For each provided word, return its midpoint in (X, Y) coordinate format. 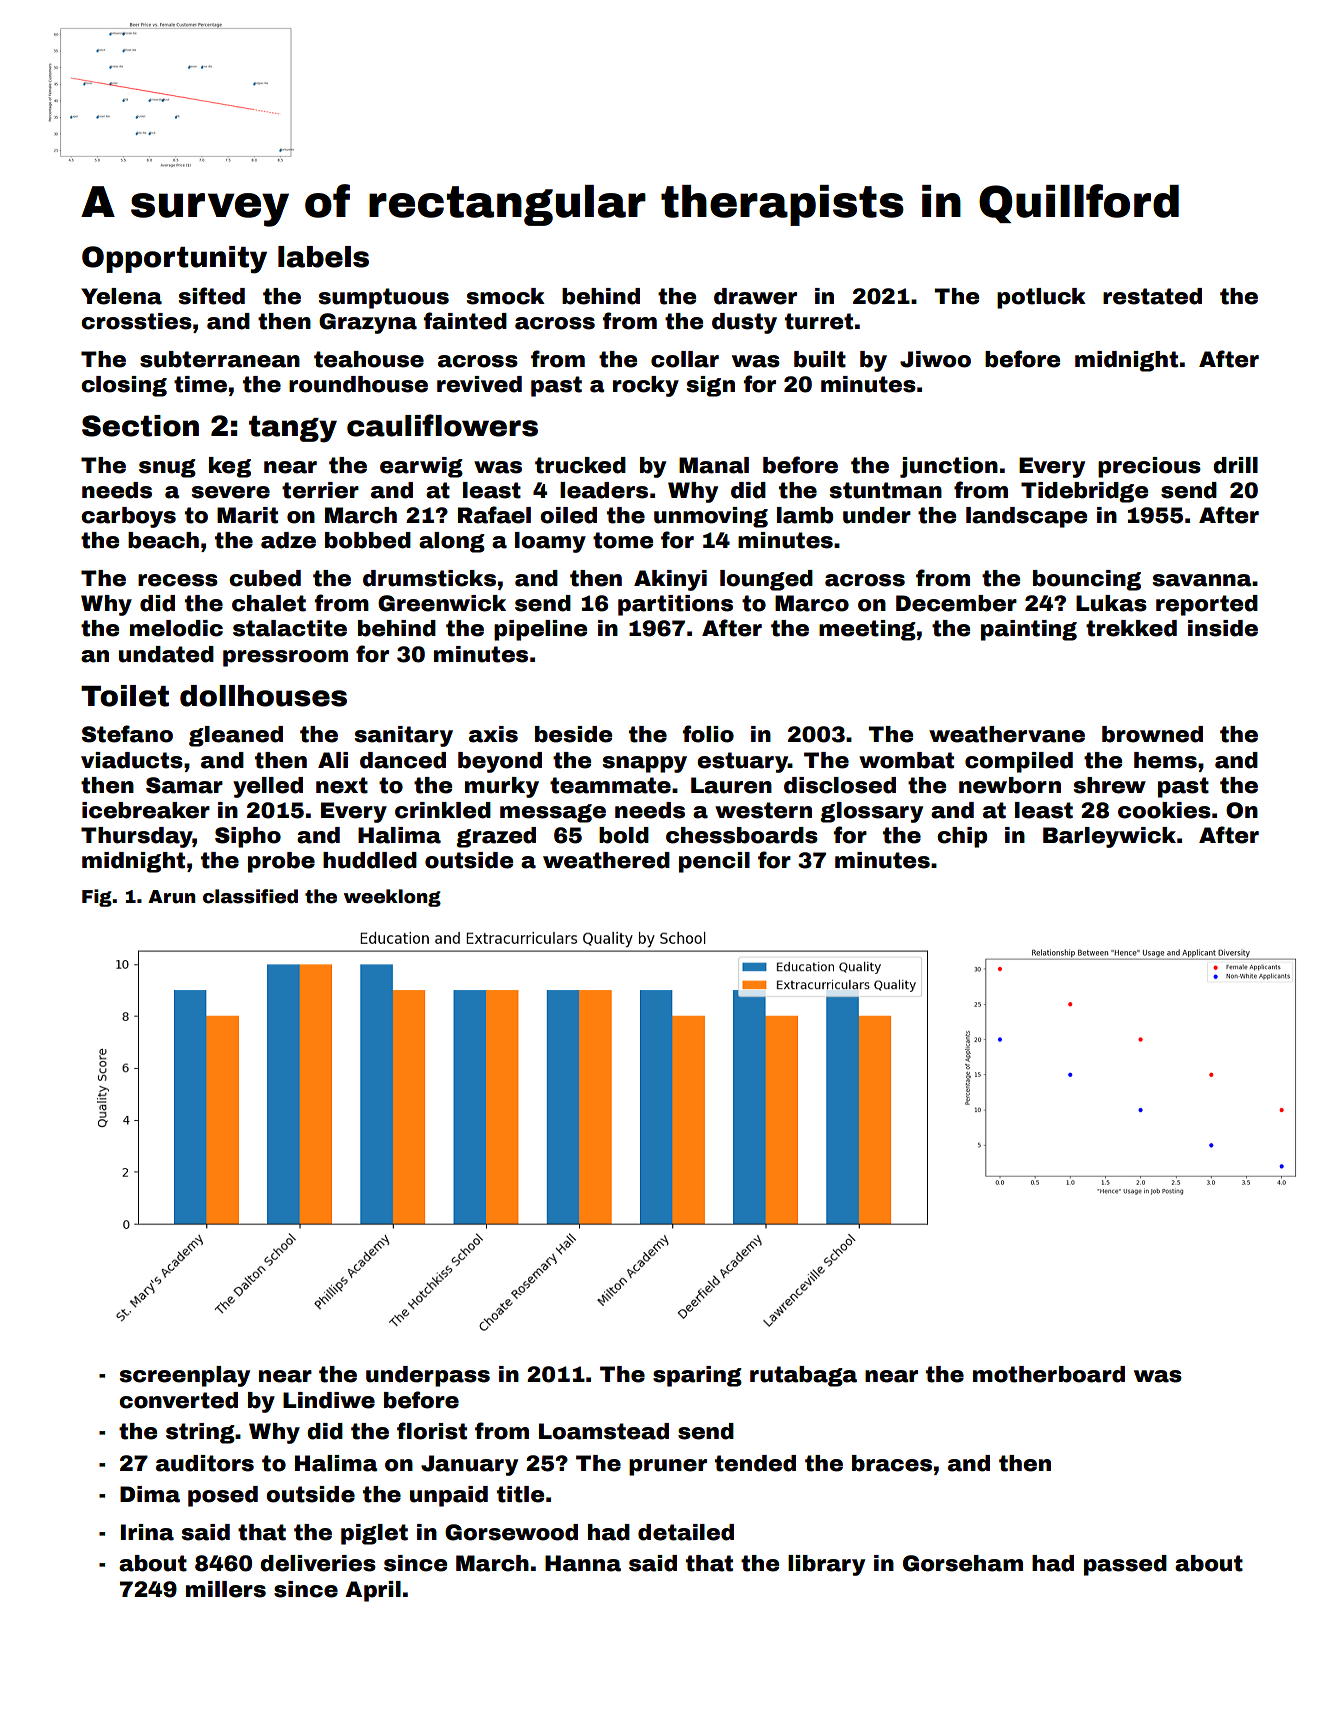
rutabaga (803, 1376)
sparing (697, 1376)
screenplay (185, 1376)
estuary (742, 762)
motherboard (1049, 1374)
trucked (580, 465)
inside (1223, 628)
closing (124, 386)
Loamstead (604, 1431)
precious (1149, 467)
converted (178, 1400)
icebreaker (146, 810)
